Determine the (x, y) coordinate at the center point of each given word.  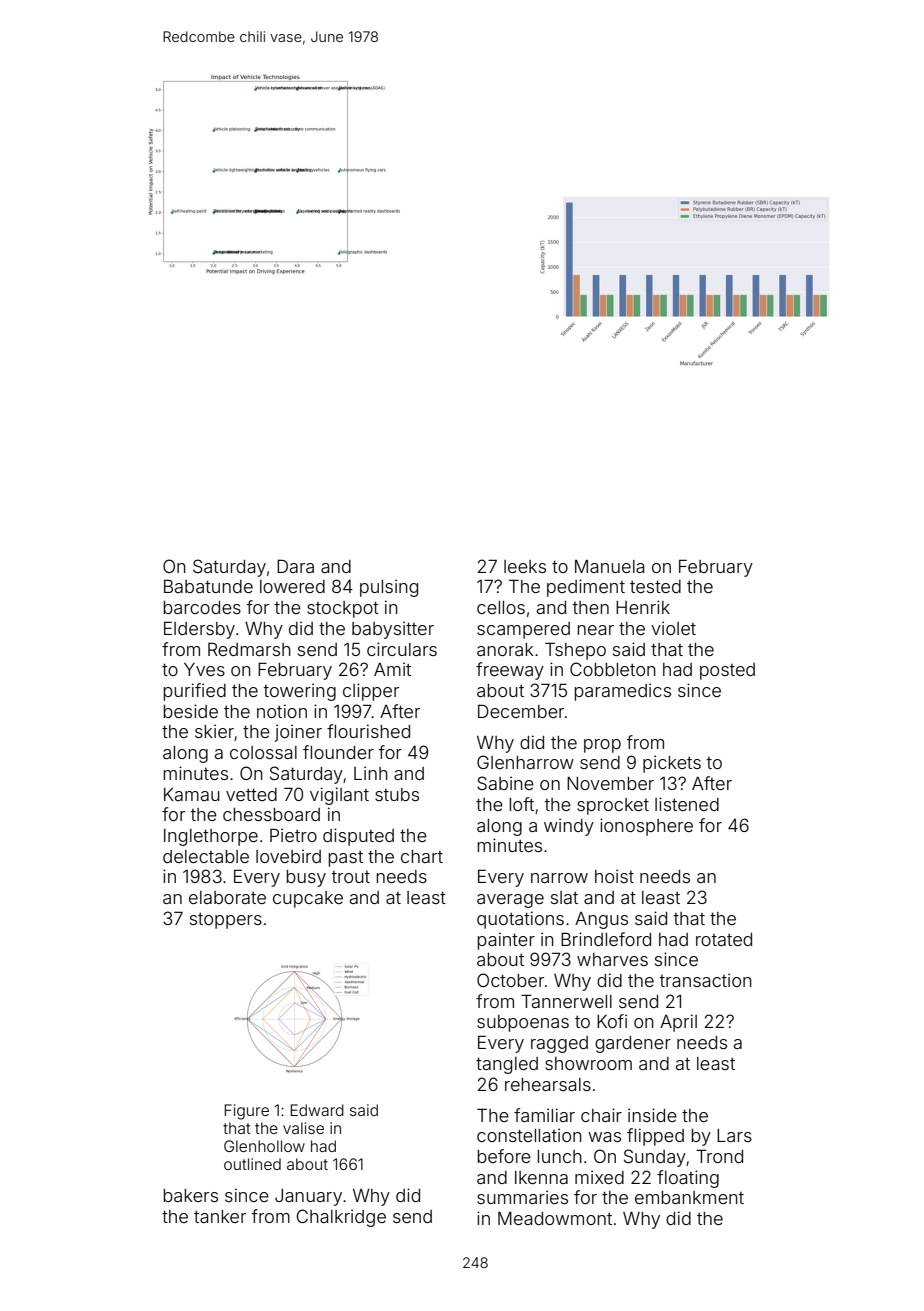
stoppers (226, 921)
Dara (295, 566)
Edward (317, 1110)
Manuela (609, 566)
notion (282, 711)
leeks (525, 566)
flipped (655, 1137)
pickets (672, 764)
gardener (633, 1044)
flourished (368, 731)
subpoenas (523, 1023)
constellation (529, 1135)
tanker (220, 1216)
